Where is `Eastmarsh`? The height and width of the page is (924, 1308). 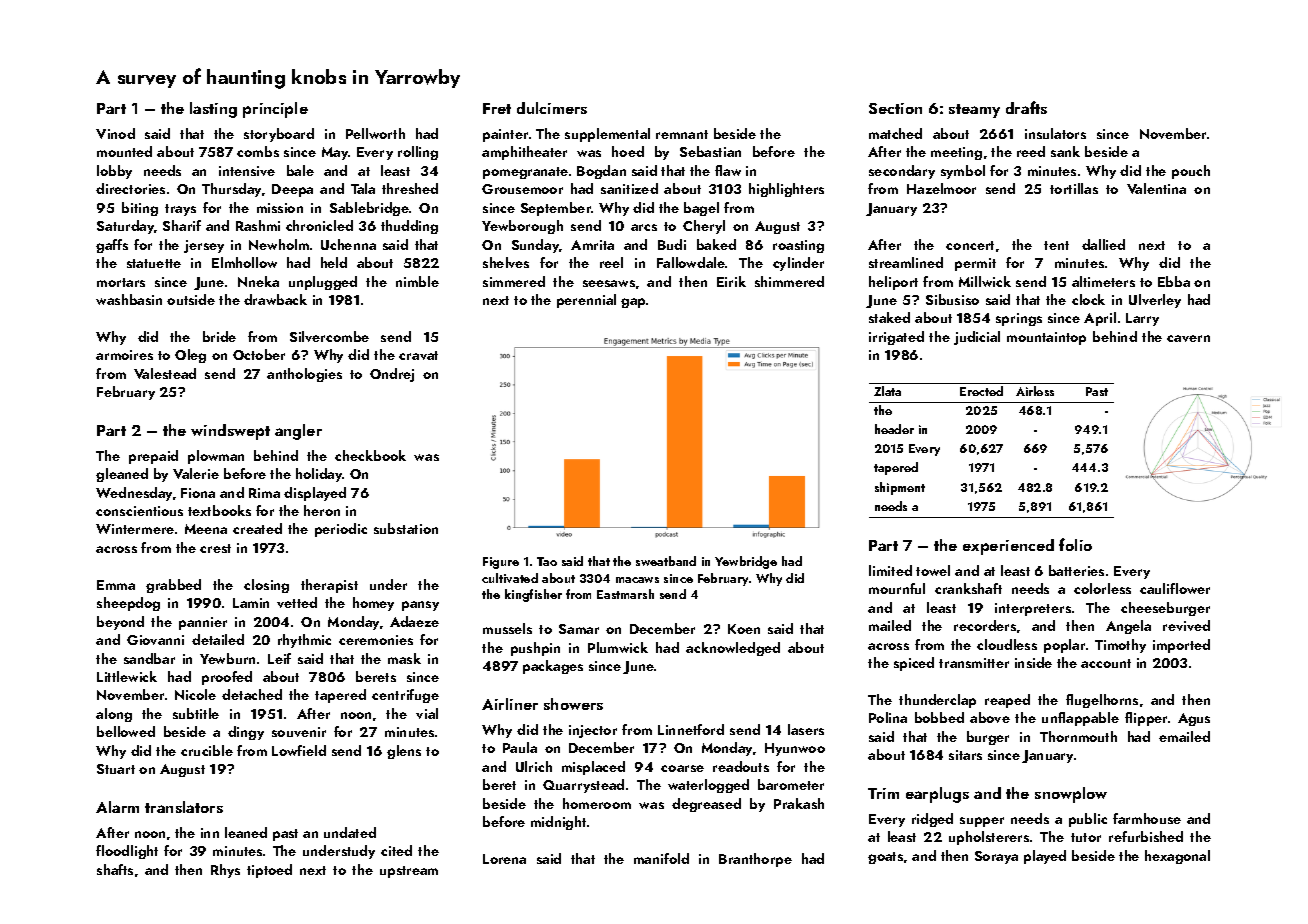 Eastmarsh is located at coordinates (625, 594).
